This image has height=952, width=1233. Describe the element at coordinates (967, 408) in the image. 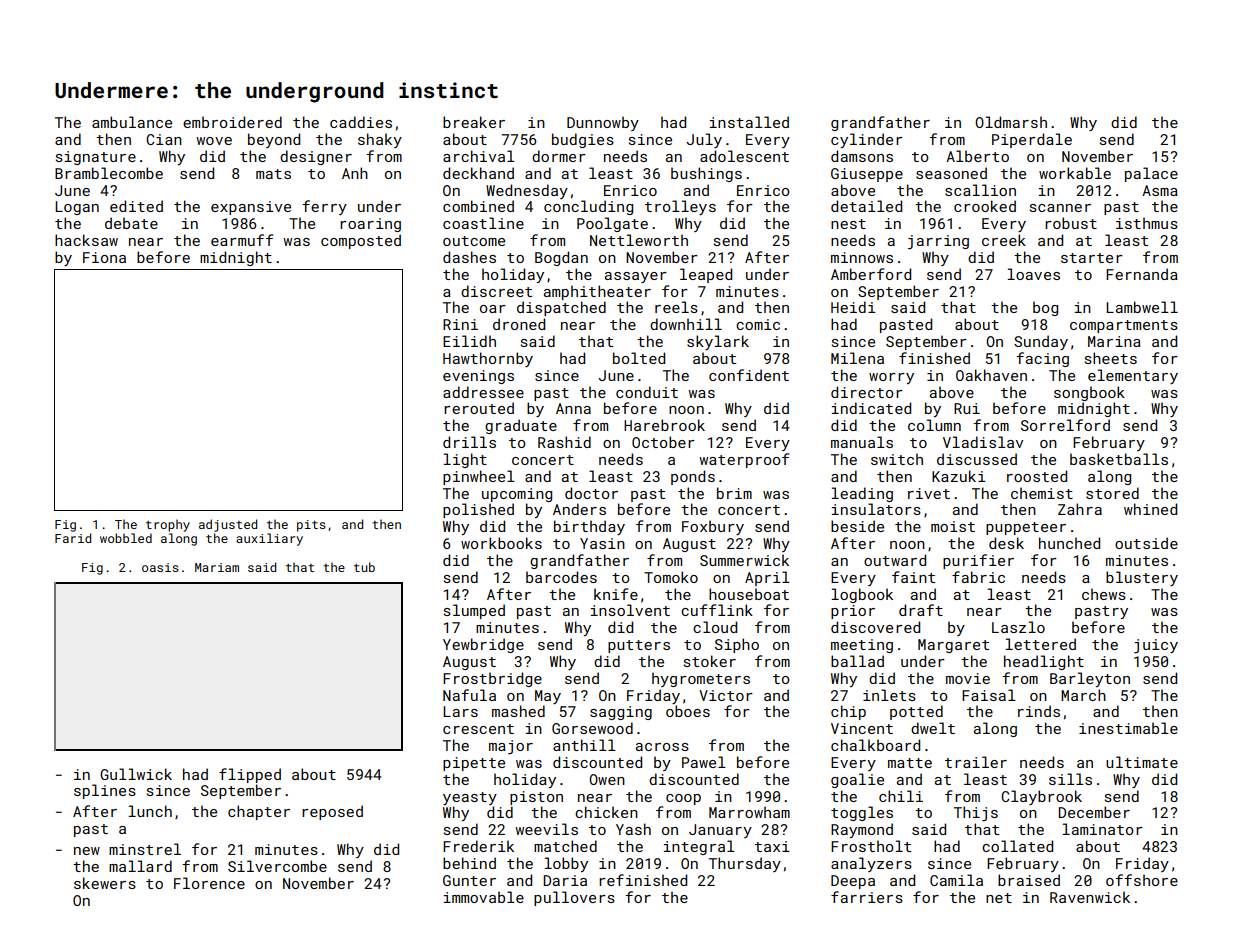

I see `Rui` at that location.
